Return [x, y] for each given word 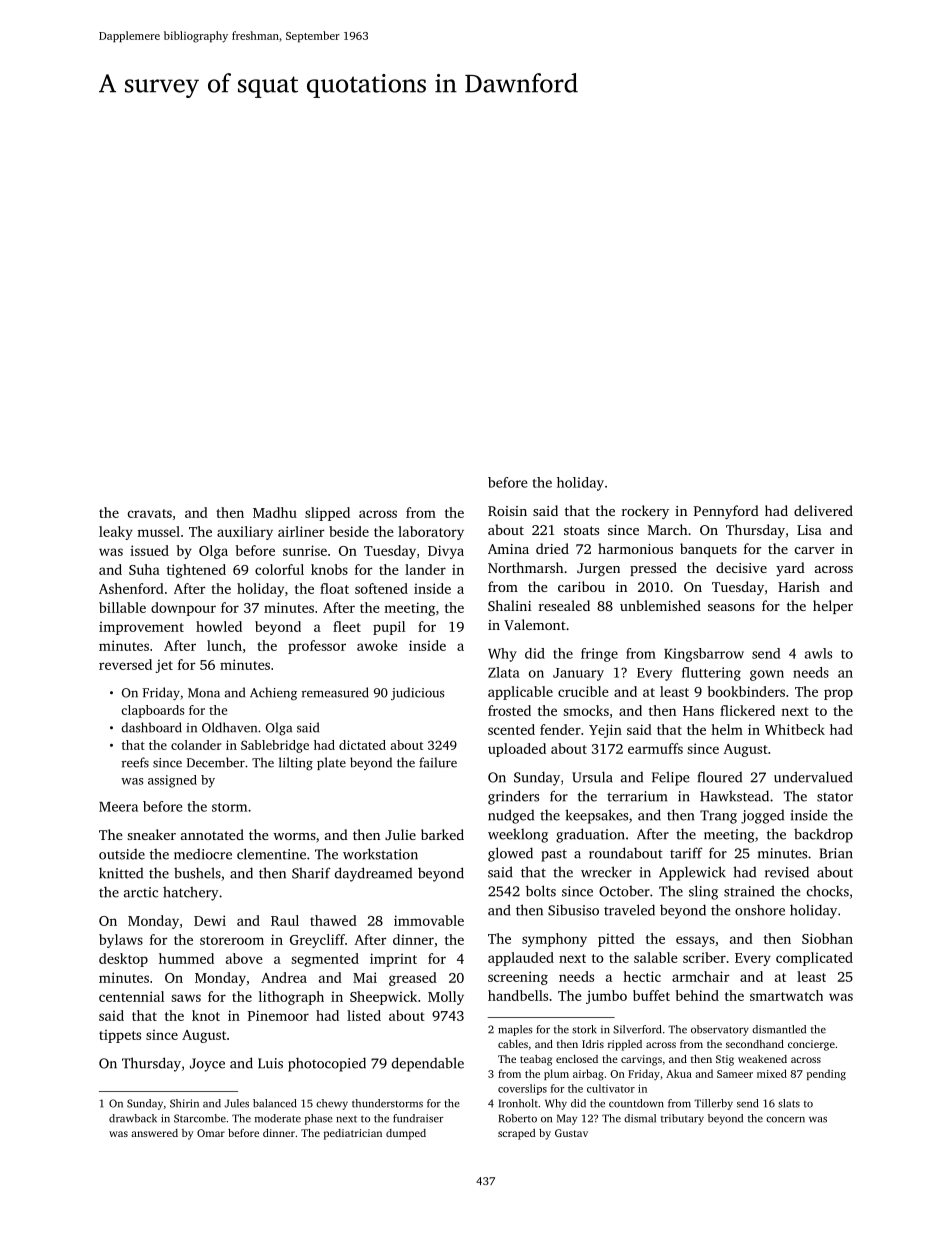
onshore [760, 910]
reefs [135, 762]
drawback [133, 1118]
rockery [645, 512]
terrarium [637, 796]
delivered [823, 510]
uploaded [517, 750]
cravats [150, 513]
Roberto [518, 1118]
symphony [554, 940]
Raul [285, 920]
